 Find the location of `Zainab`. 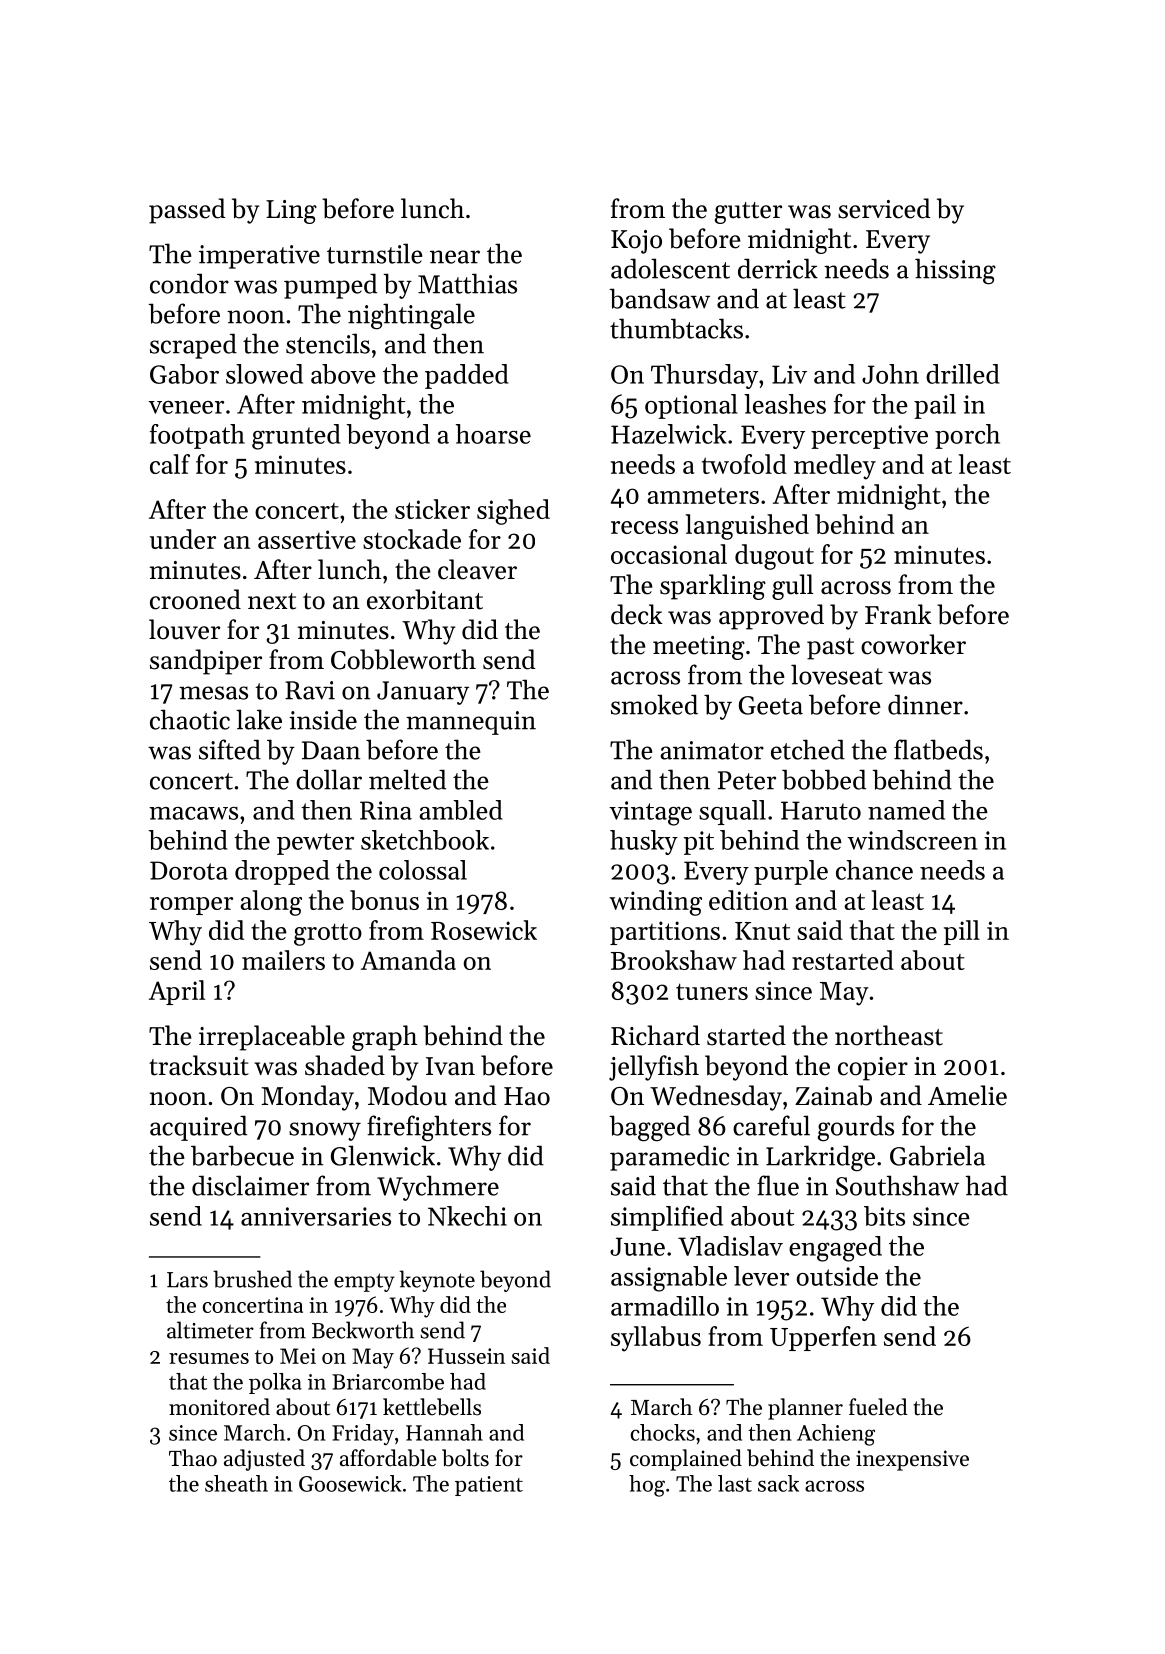

Zainab is located at coordinates (833, 1095).
